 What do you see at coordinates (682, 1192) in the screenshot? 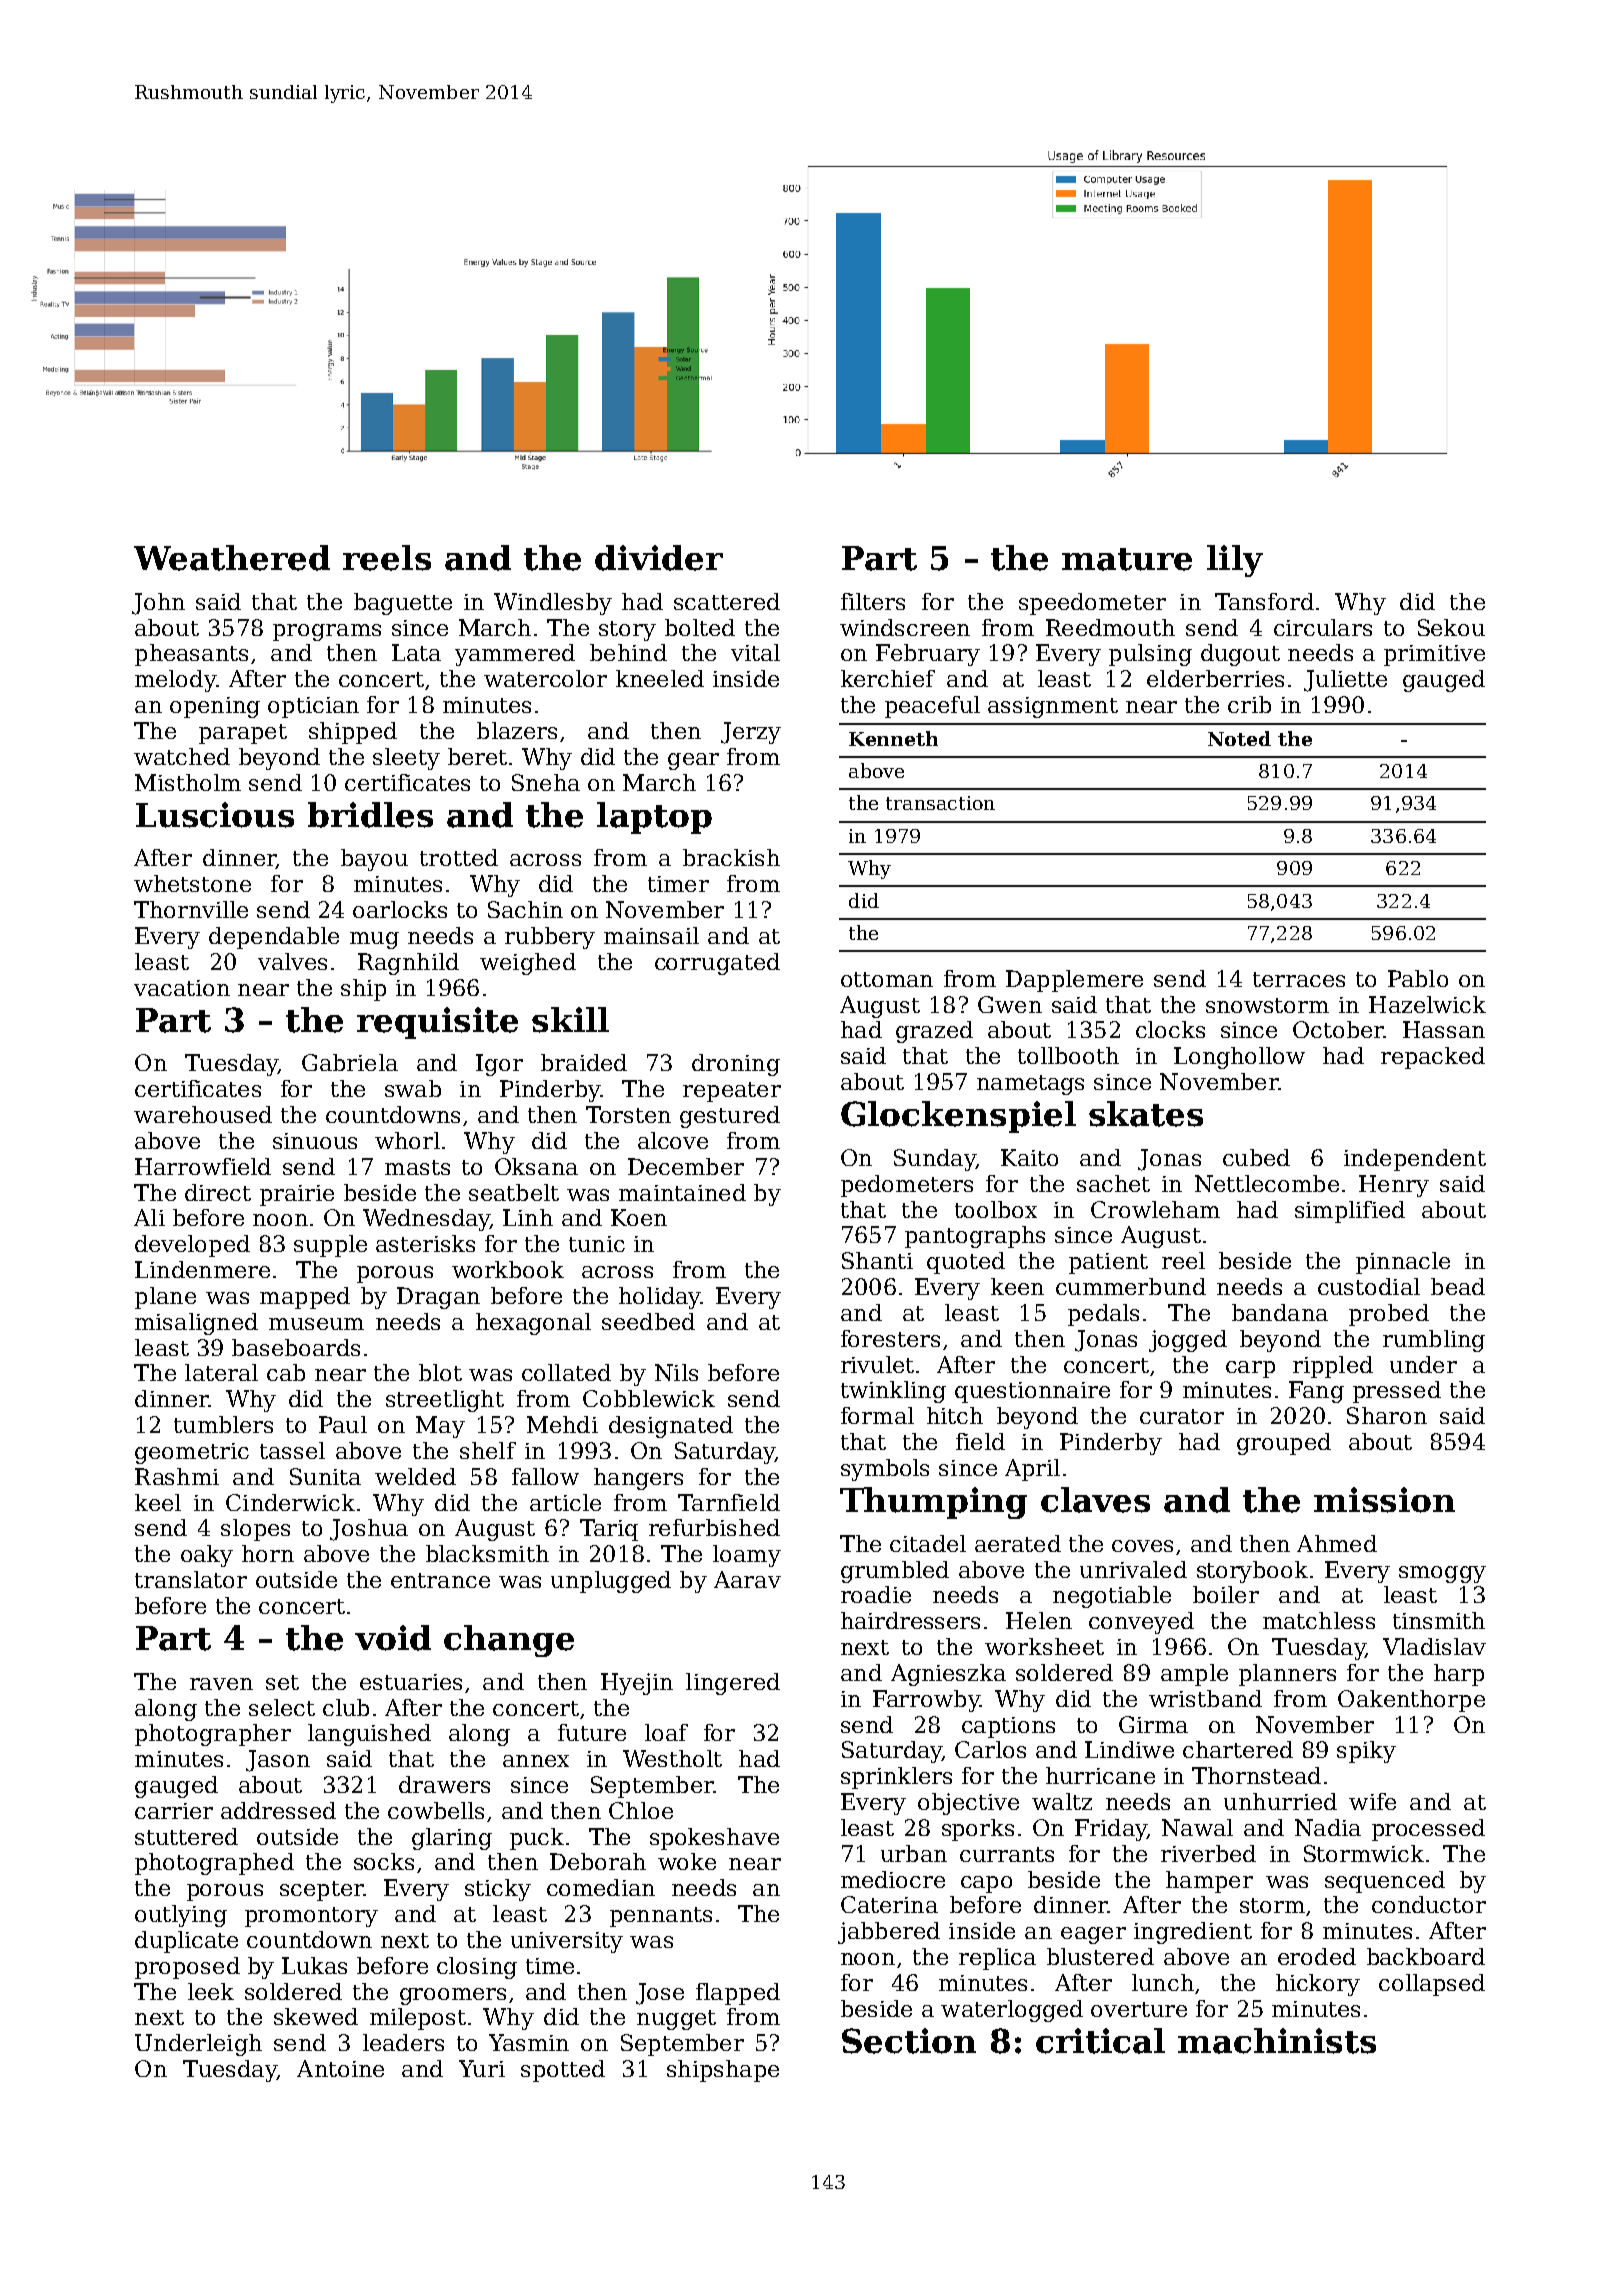
I see `maintained` at bounding box center [682, 1192].
